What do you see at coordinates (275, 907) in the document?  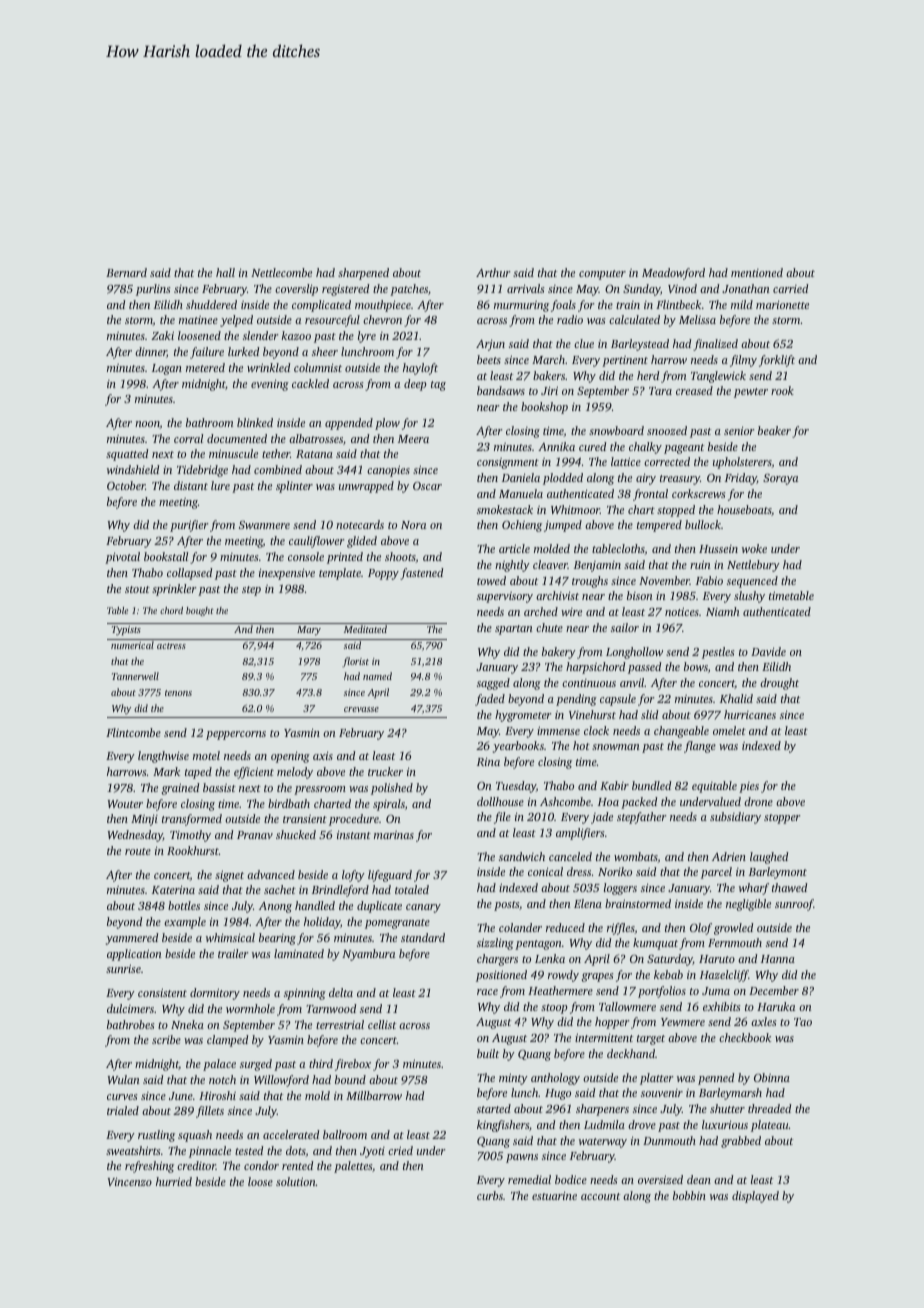 I see `Anong` at bounding box center [275, 907].
